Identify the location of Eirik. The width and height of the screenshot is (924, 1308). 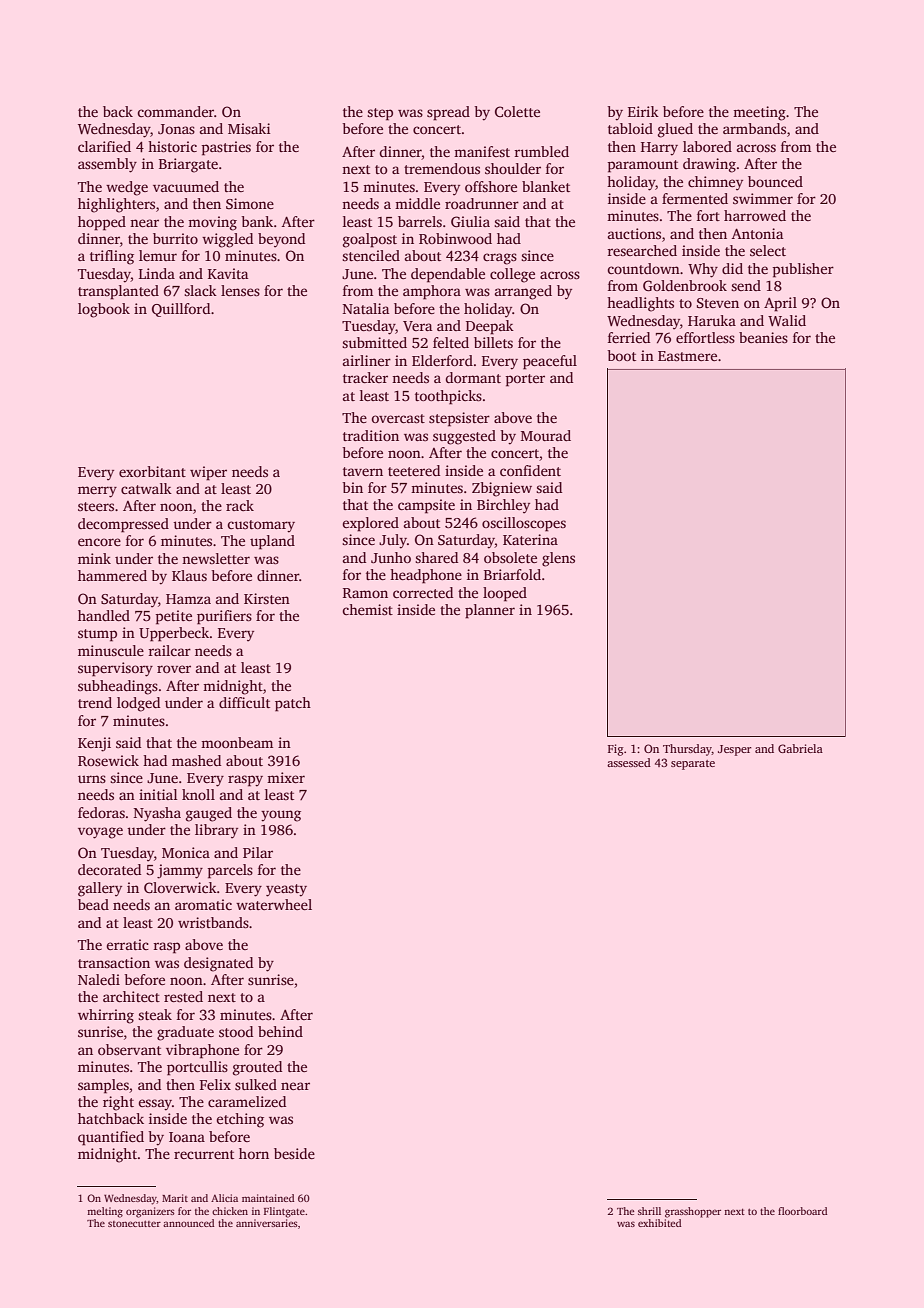
(643, 111).
